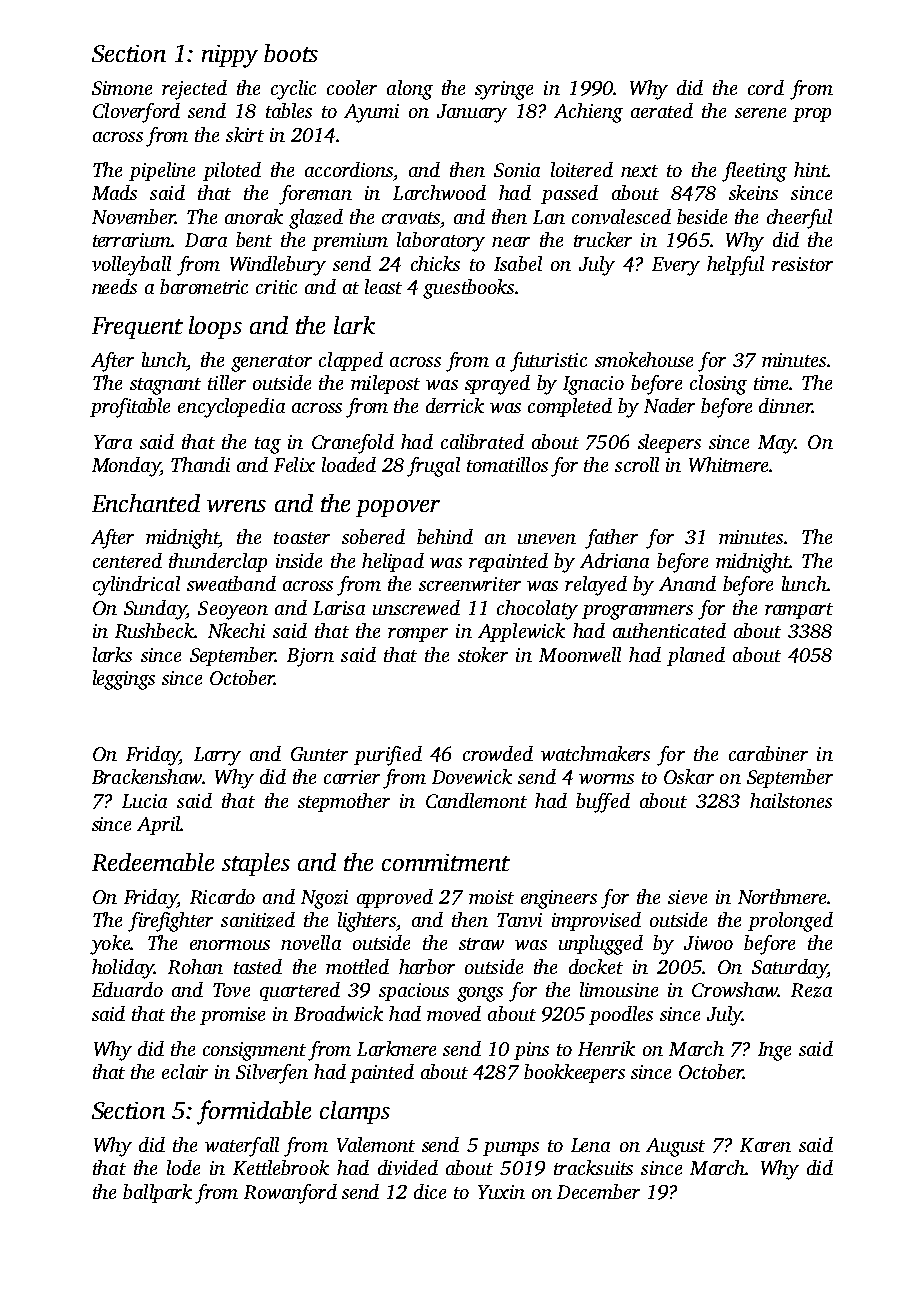 The height and width of the screenshot is (1308, 924). I want to click on Simone, so click(122, 88).
